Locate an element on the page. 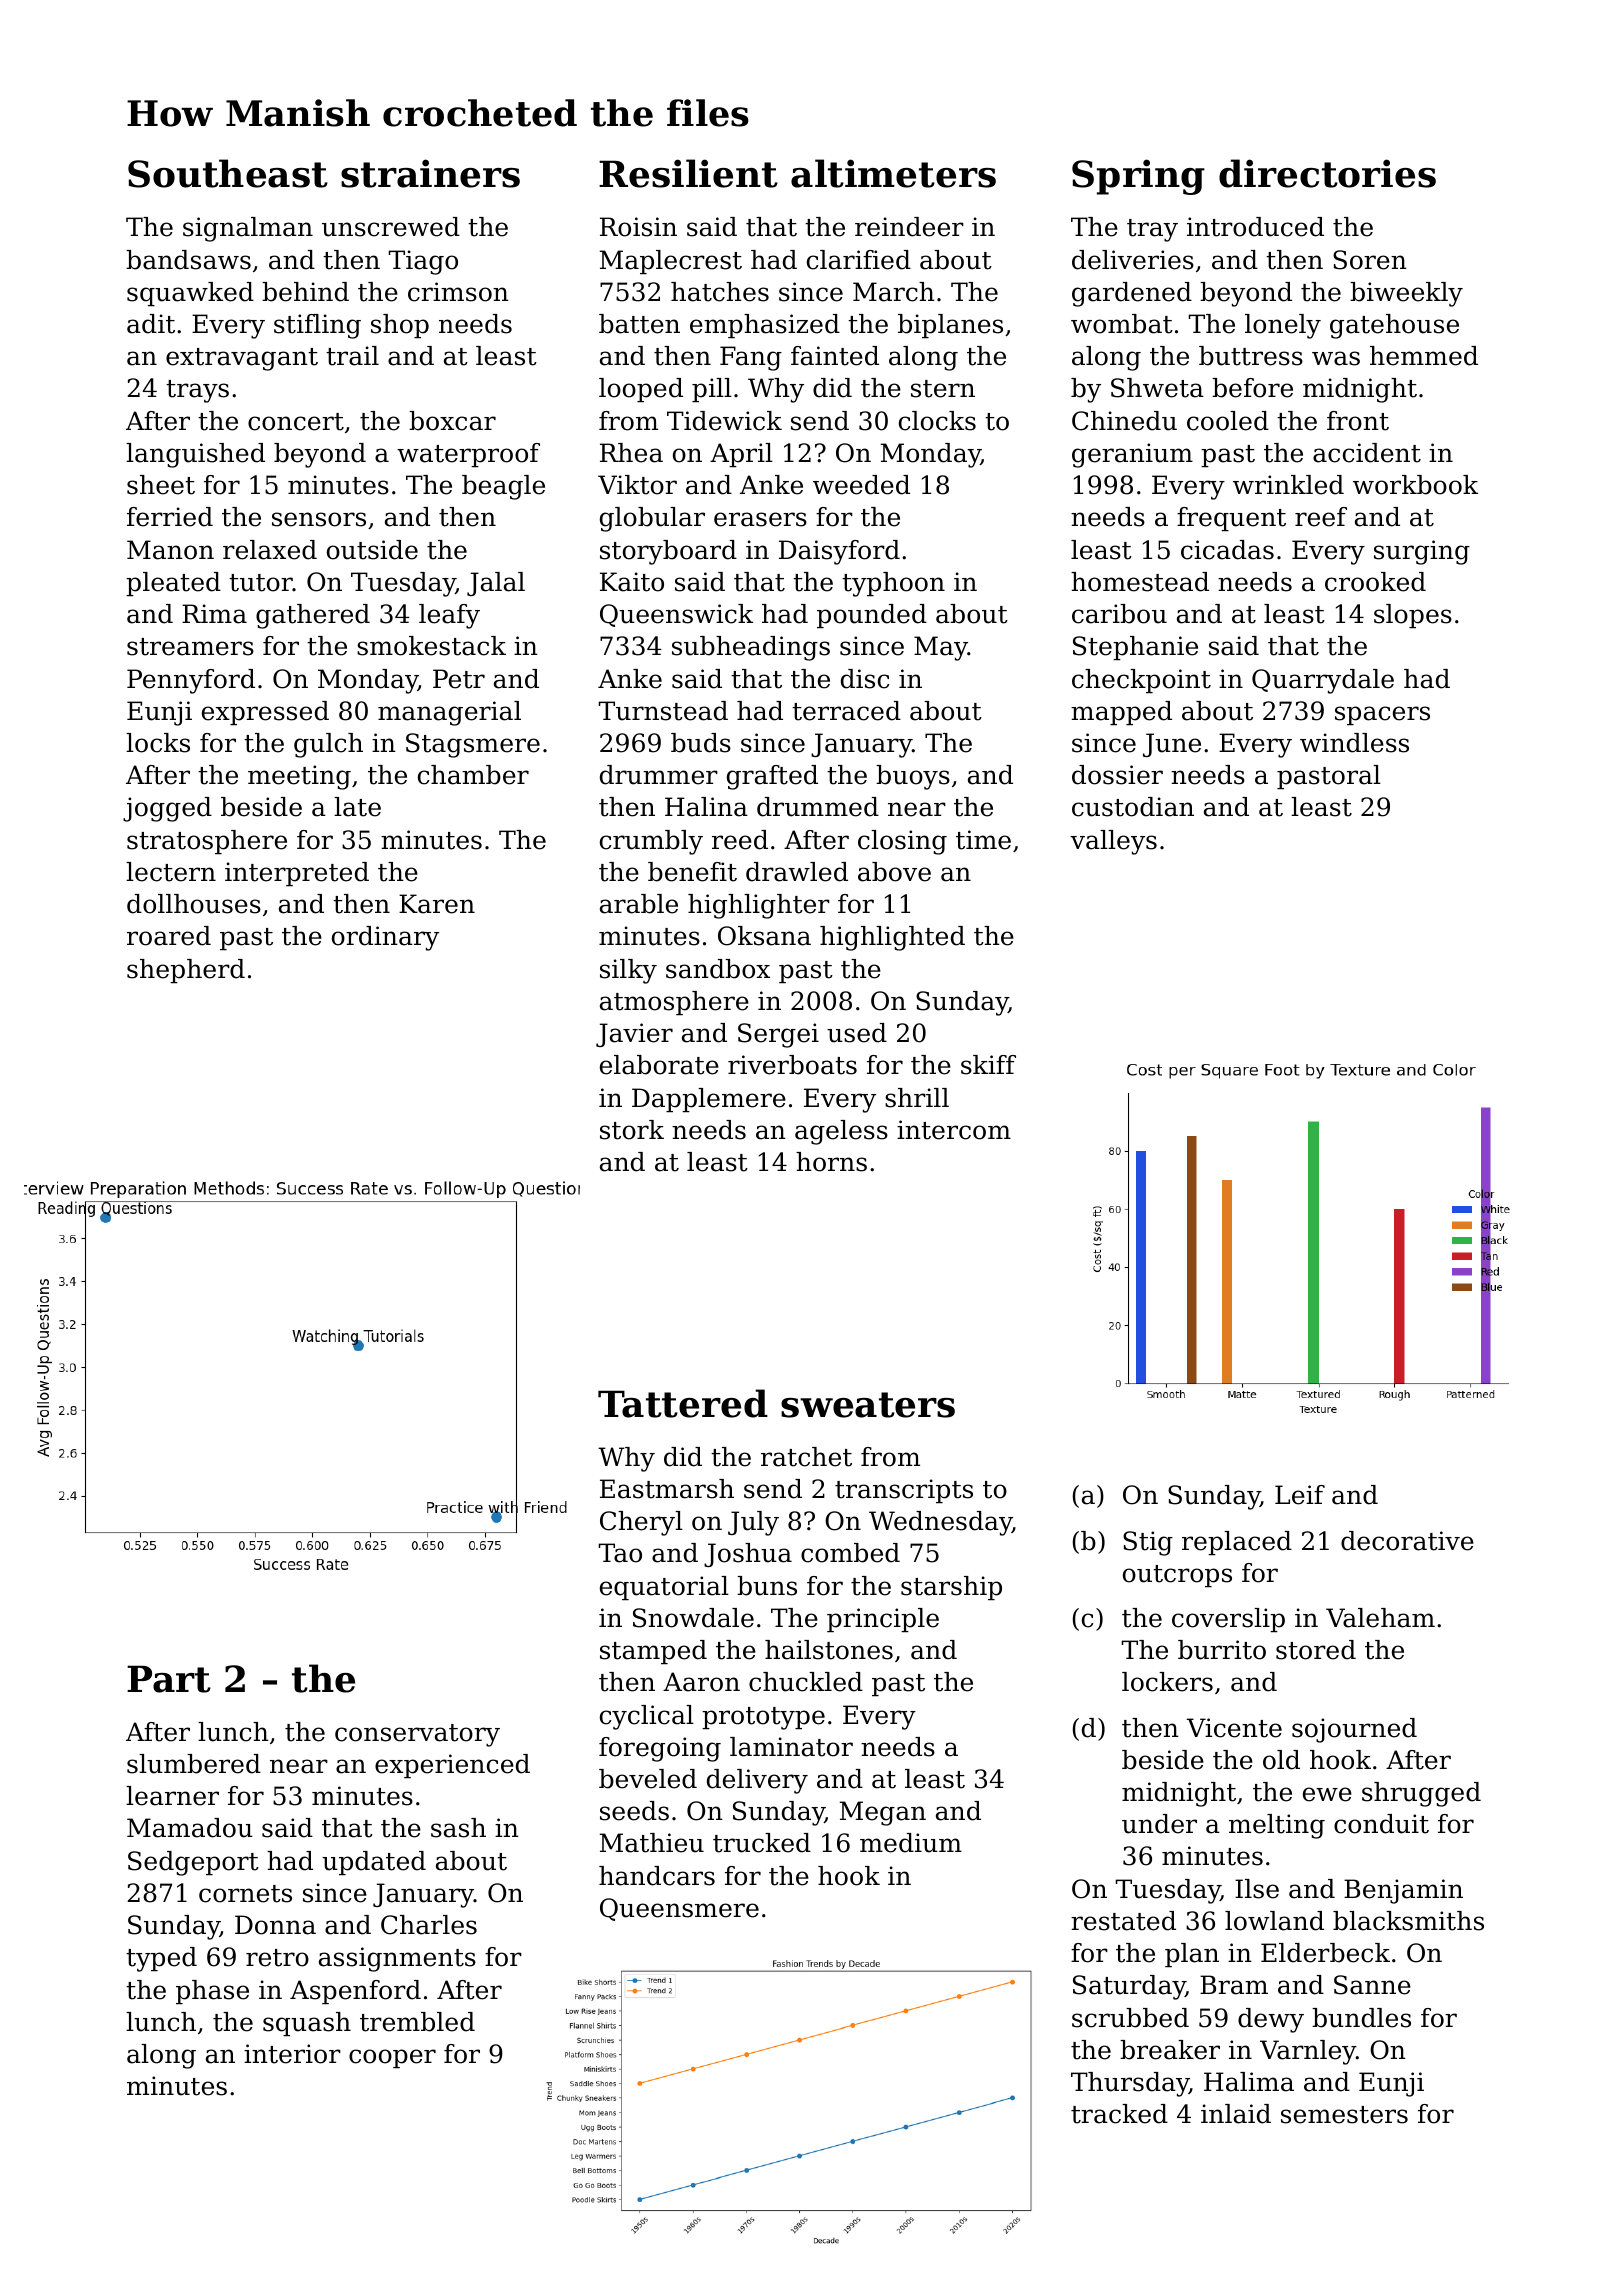 This document has height=2292, width=1620. windless is located at coordinates (1354, 743).
